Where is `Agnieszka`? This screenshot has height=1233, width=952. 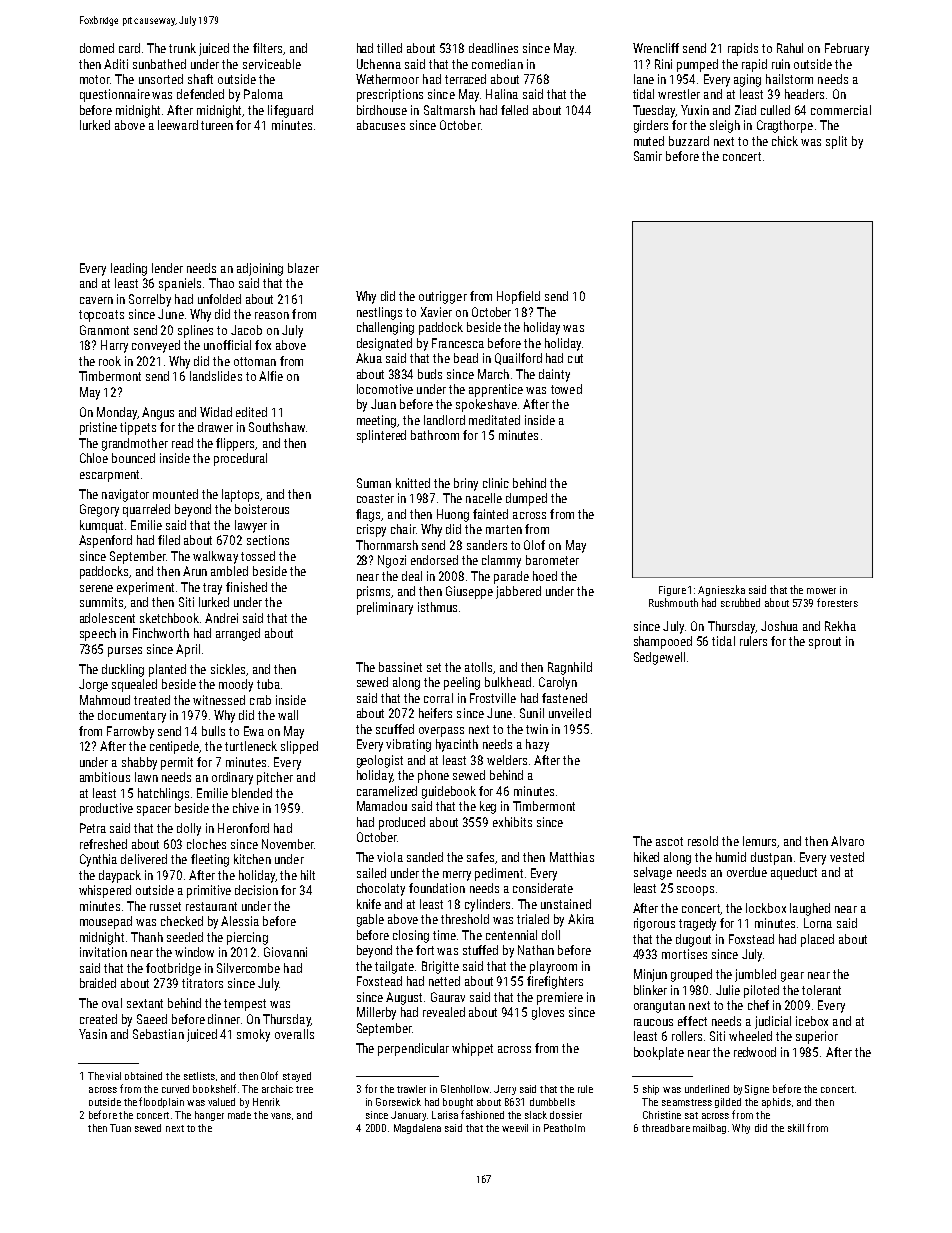
Agnieszka is located at coordinates (721, 590).
